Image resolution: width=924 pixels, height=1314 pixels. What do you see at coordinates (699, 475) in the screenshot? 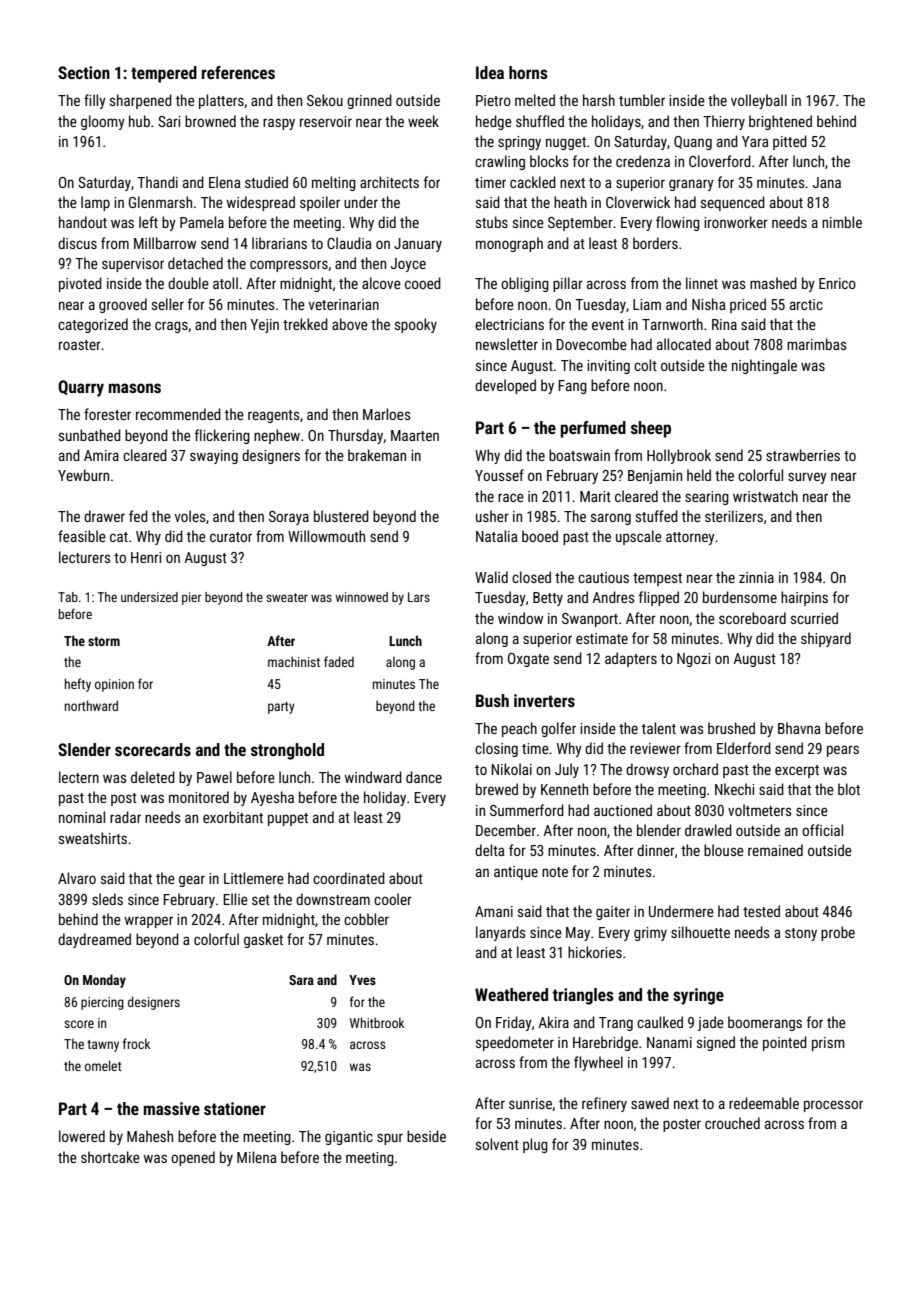
I see `held` at bounding box center [699, 475].
